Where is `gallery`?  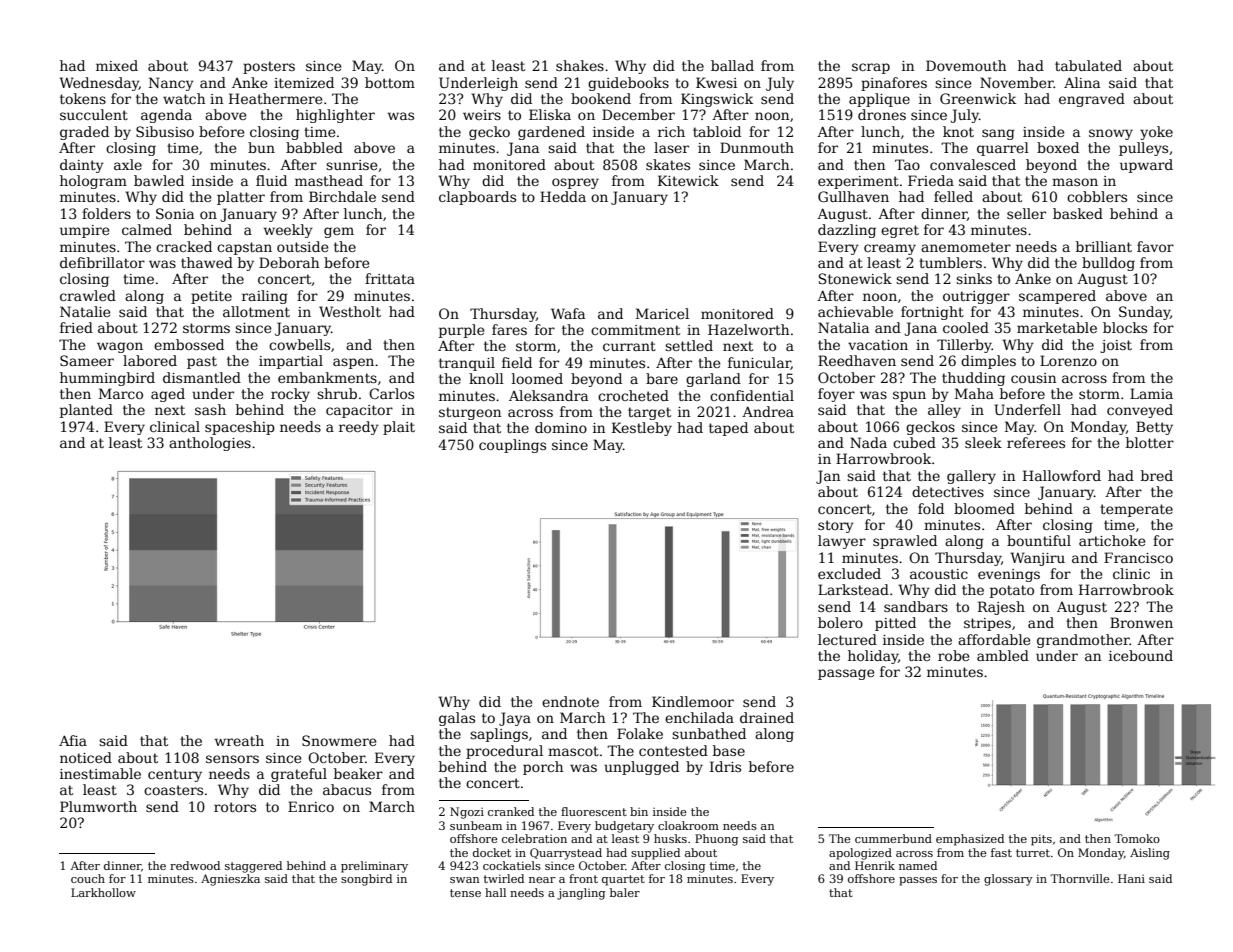 gallery is located at coordinates (971, 477).
